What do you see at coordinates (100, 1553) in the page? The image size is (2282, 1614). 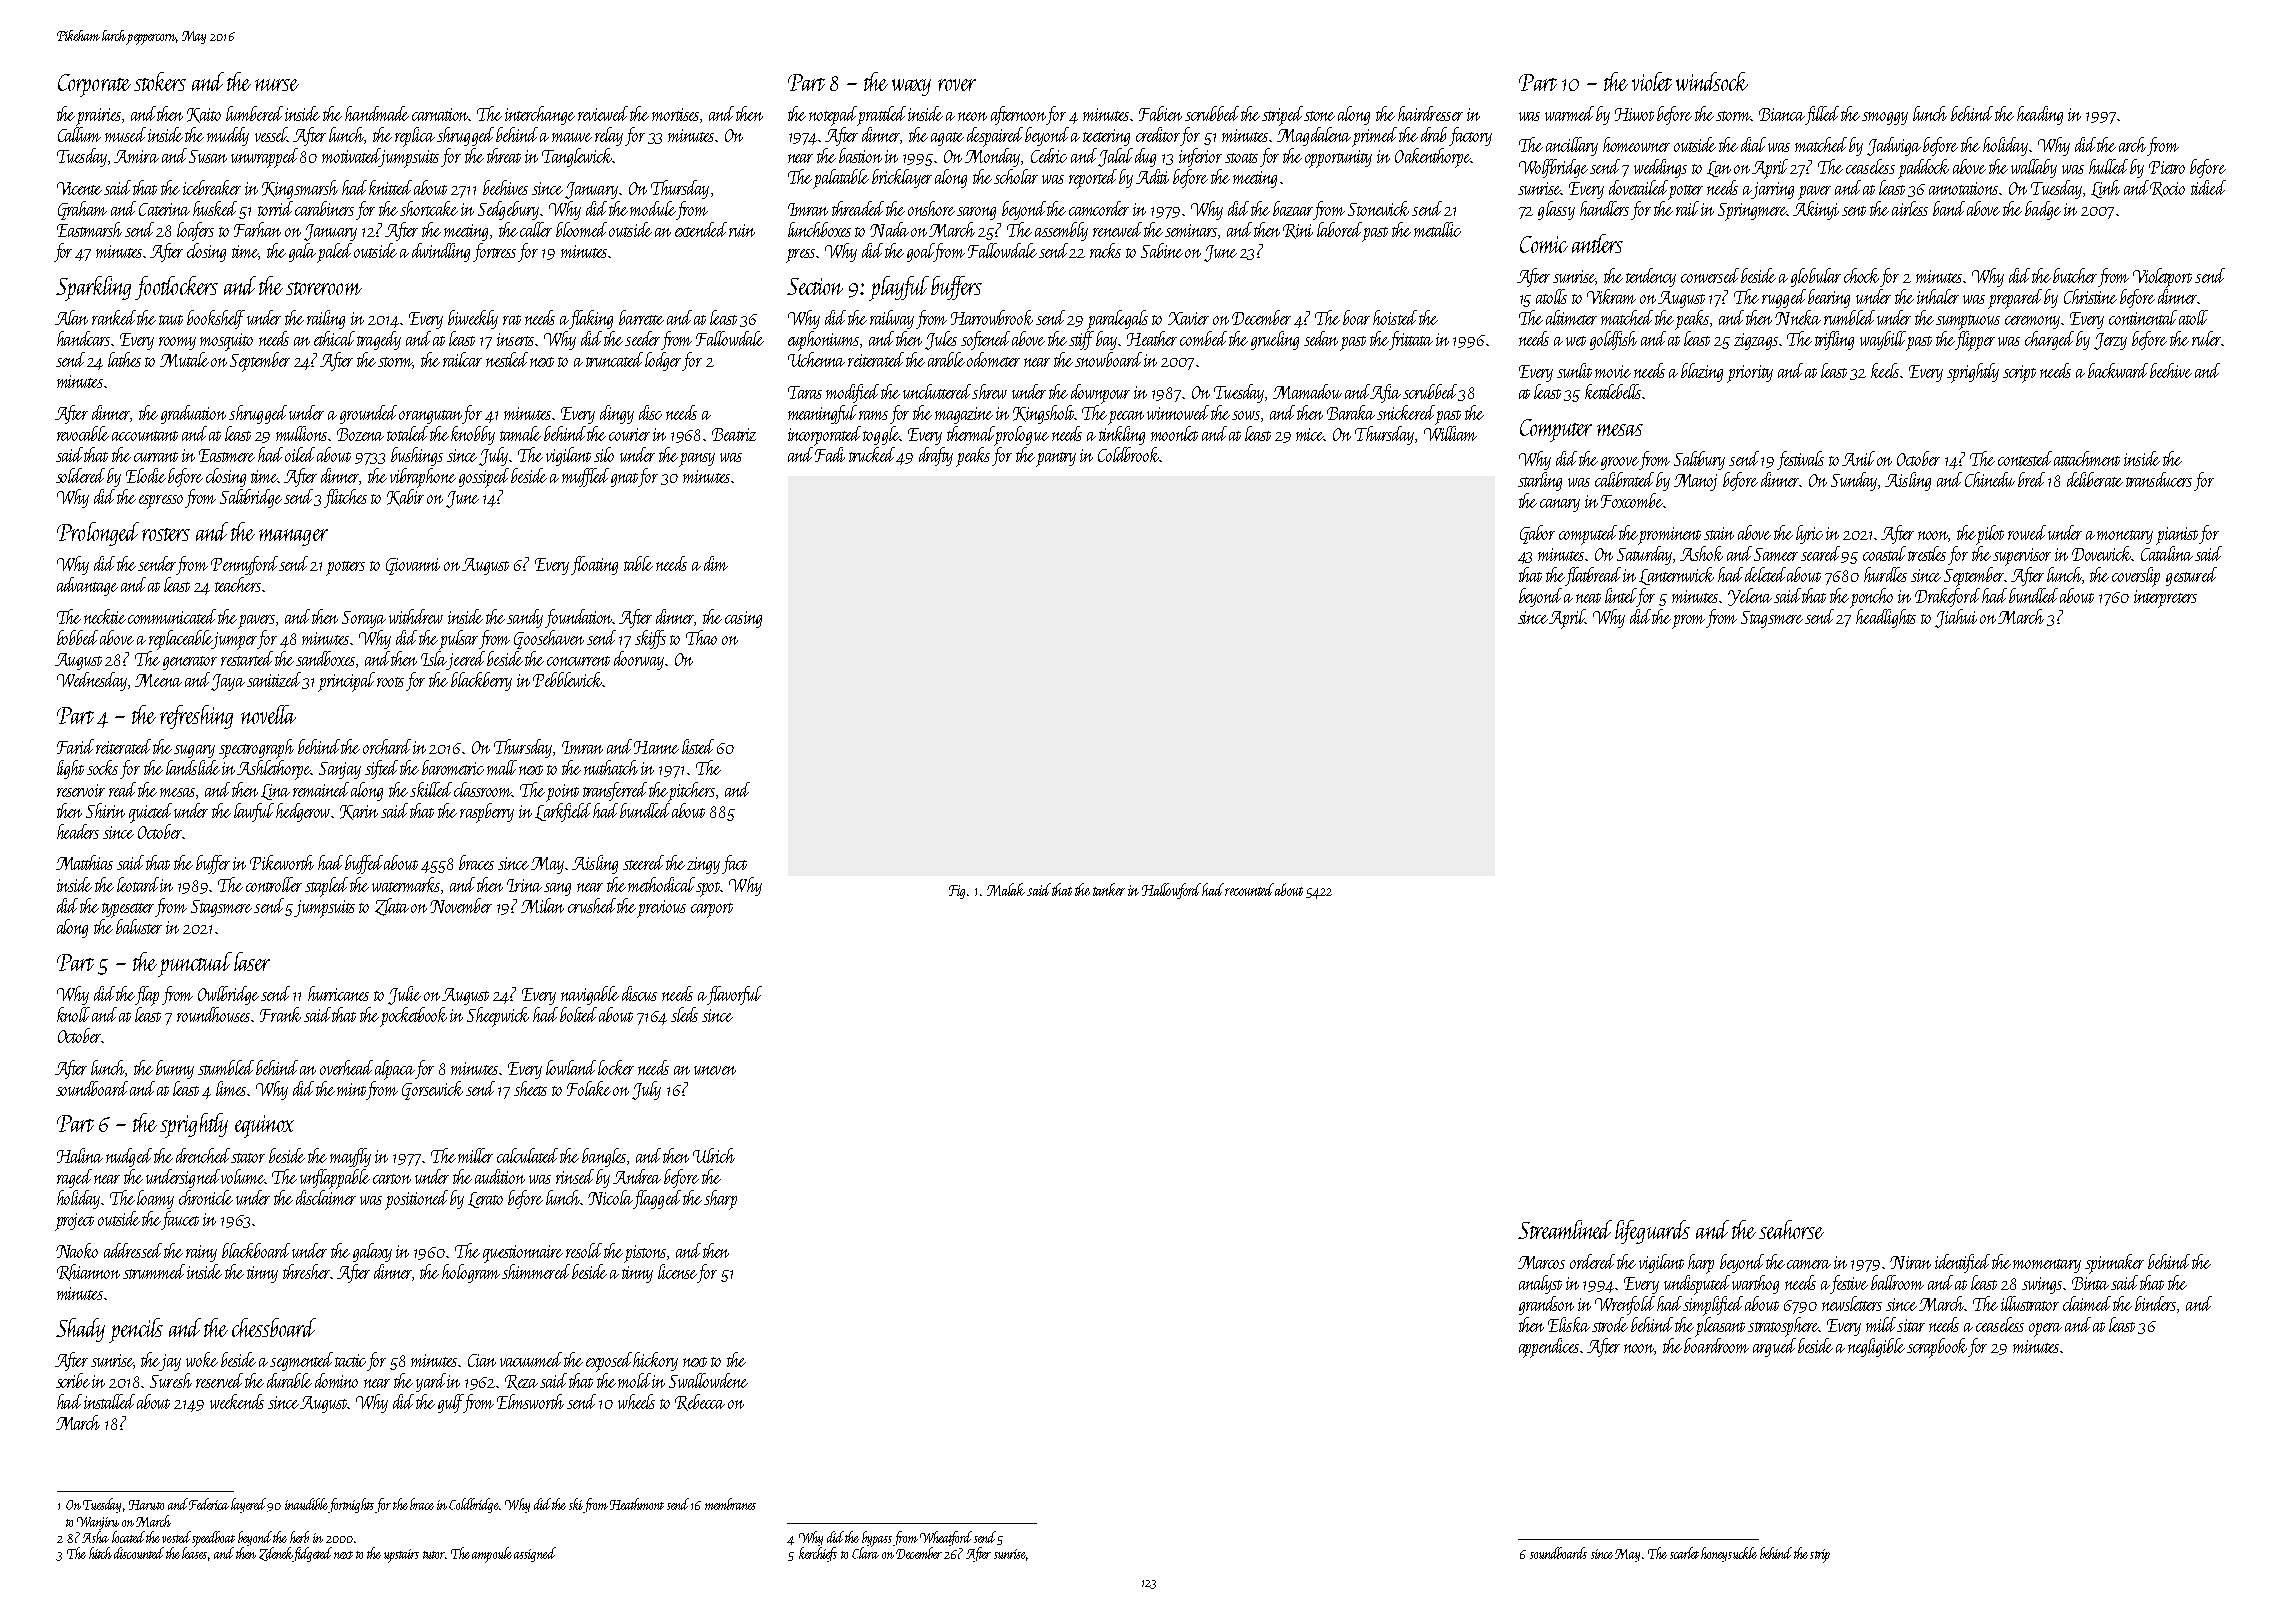 I see `hitch` at bounding box center [100, 1553].
